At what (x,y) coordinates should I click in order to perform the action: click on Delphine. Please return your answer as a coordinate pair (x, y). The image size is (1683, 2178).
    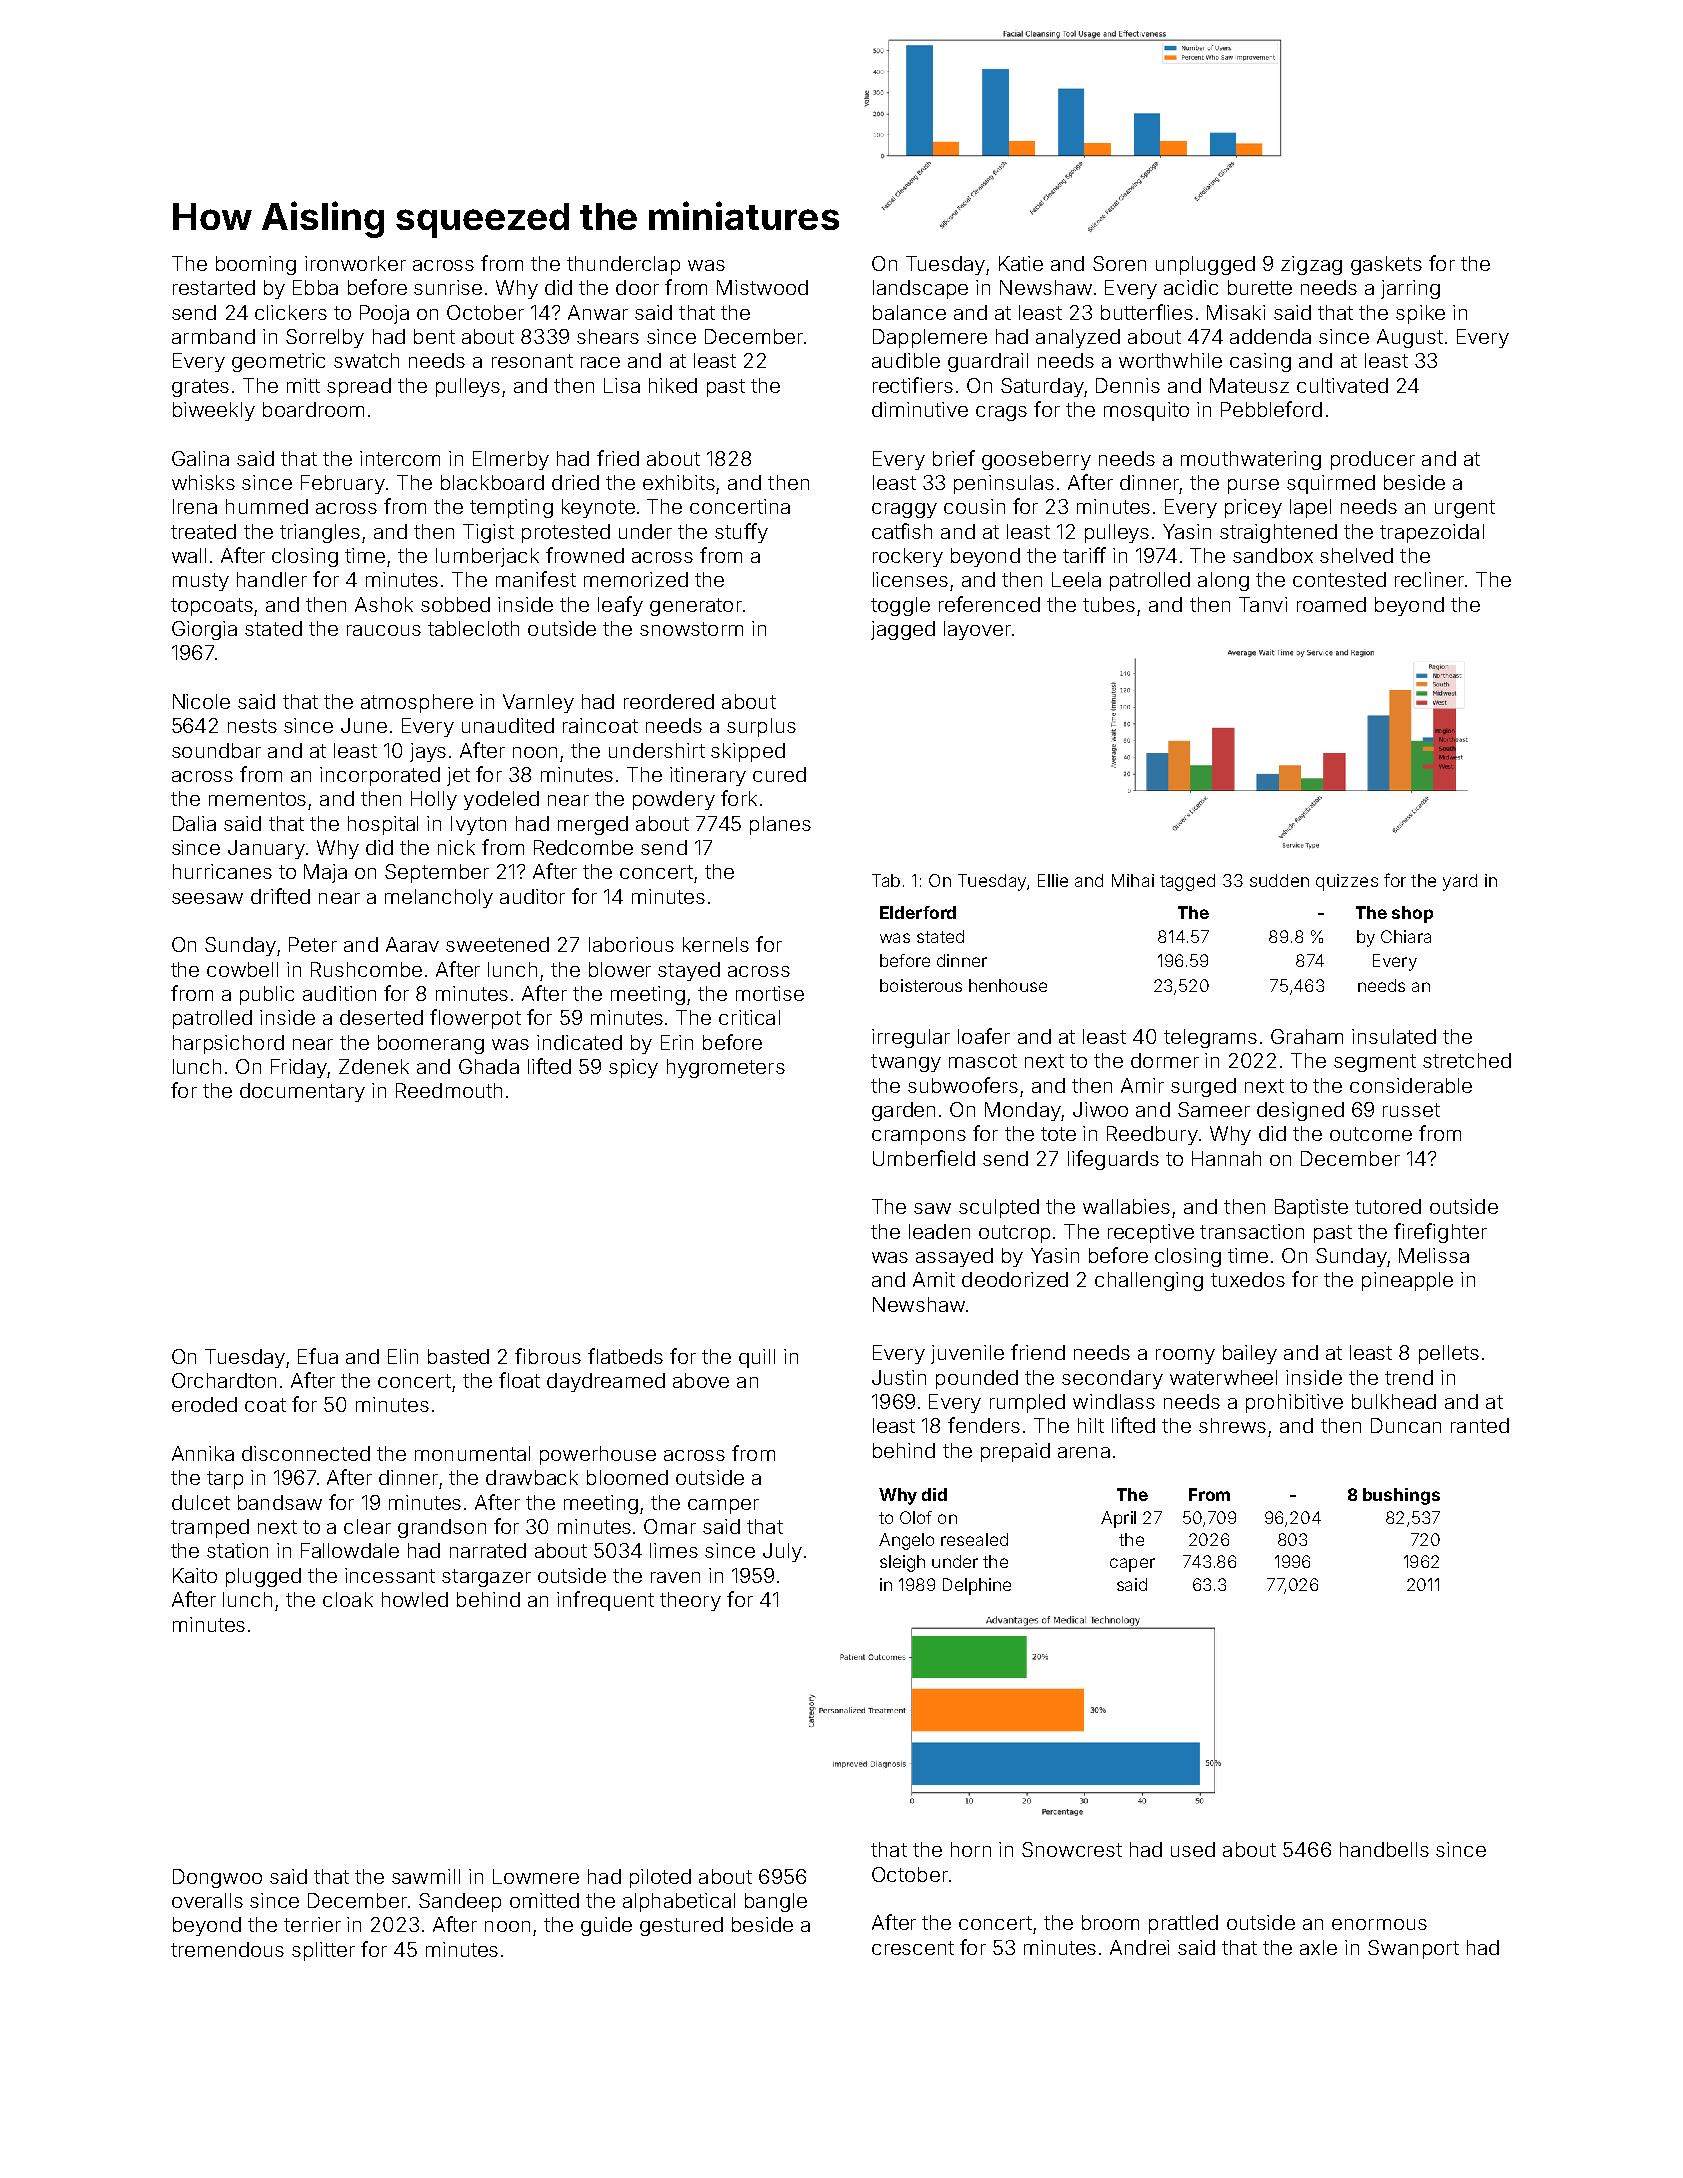
    Looking at the image, I should click on (977, 1586).
